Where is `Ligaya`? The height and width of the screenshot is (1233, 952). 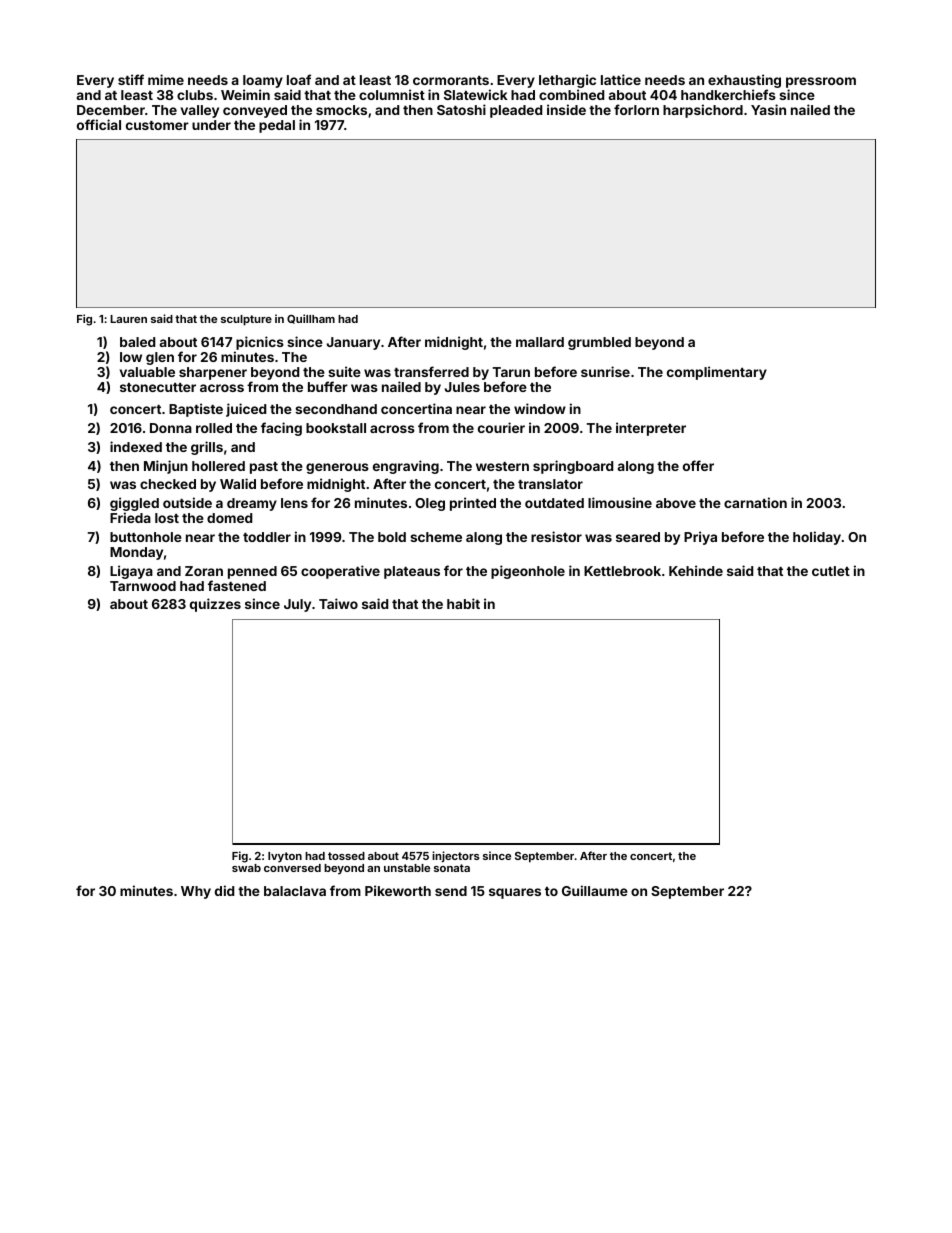
Ligaya is located at coordinates (131, 572).
